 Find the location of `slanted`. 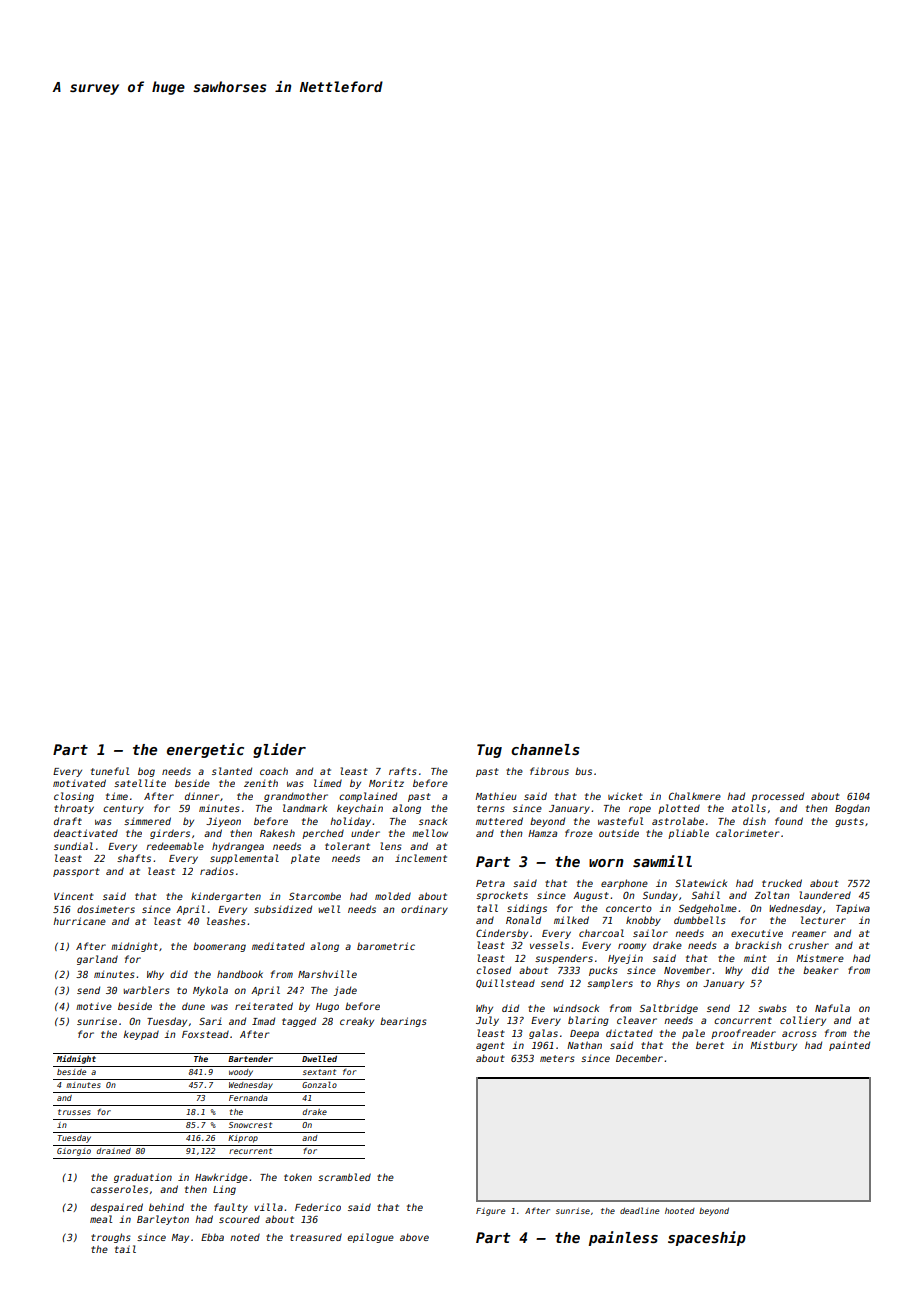

slanted is located at coordinates (232, 771).
